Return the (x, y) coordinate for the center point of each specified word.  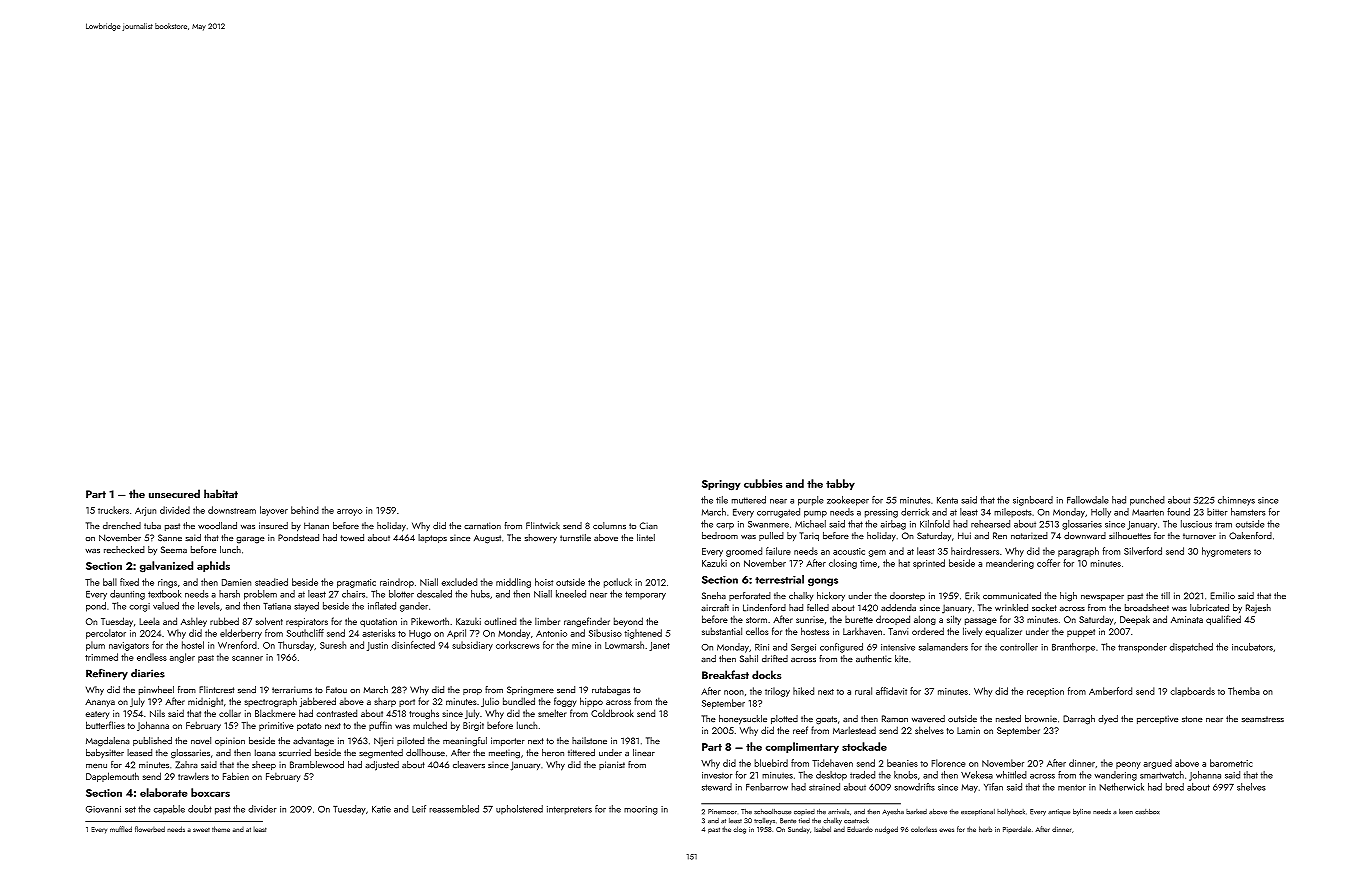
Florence (949, 763)
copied (804, 812)
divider (262, 809)
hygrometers (1226, 552)
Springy (721, 485)
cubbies (763, 483)
